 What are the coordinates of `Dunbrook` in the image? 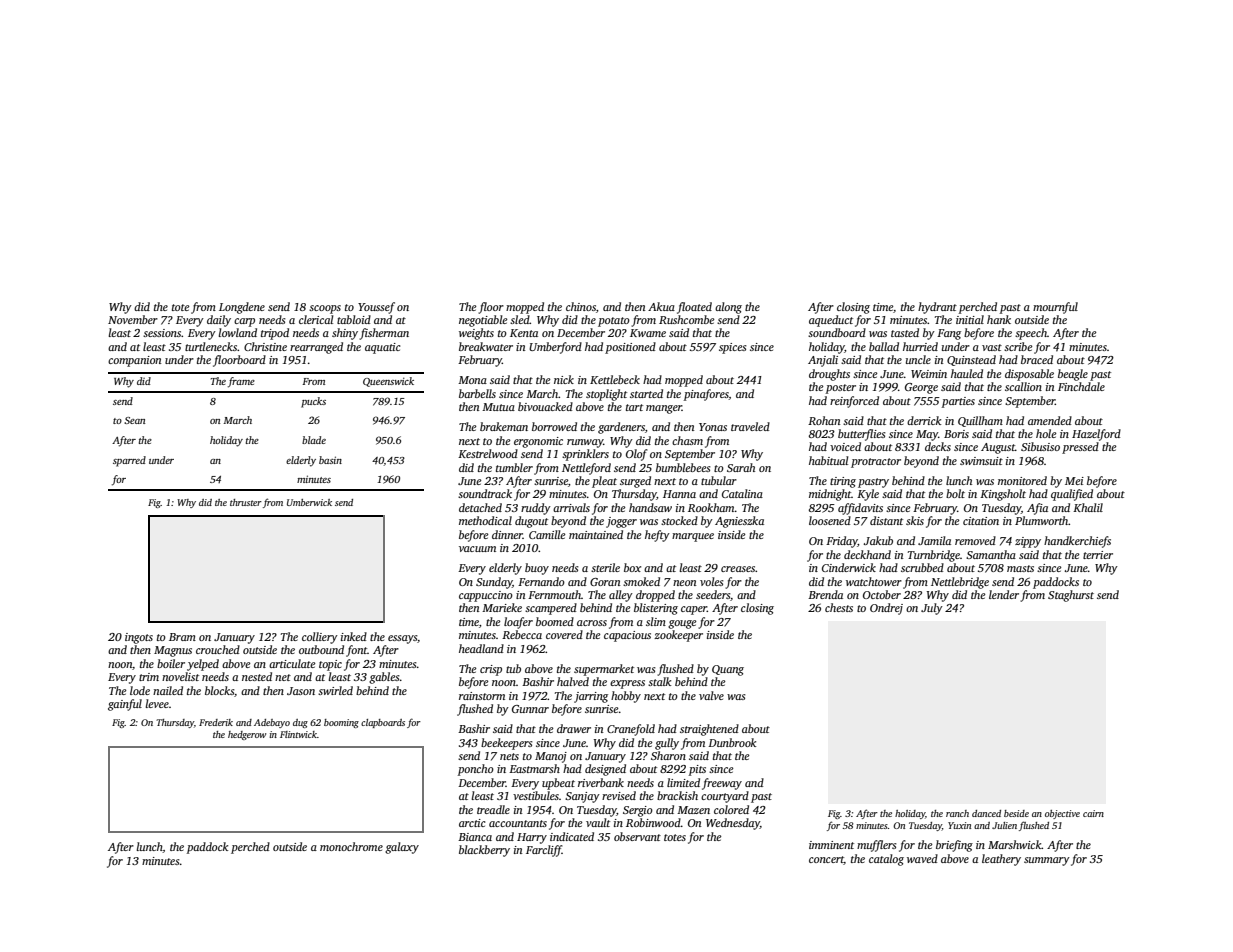 It's located at (732, 742).
